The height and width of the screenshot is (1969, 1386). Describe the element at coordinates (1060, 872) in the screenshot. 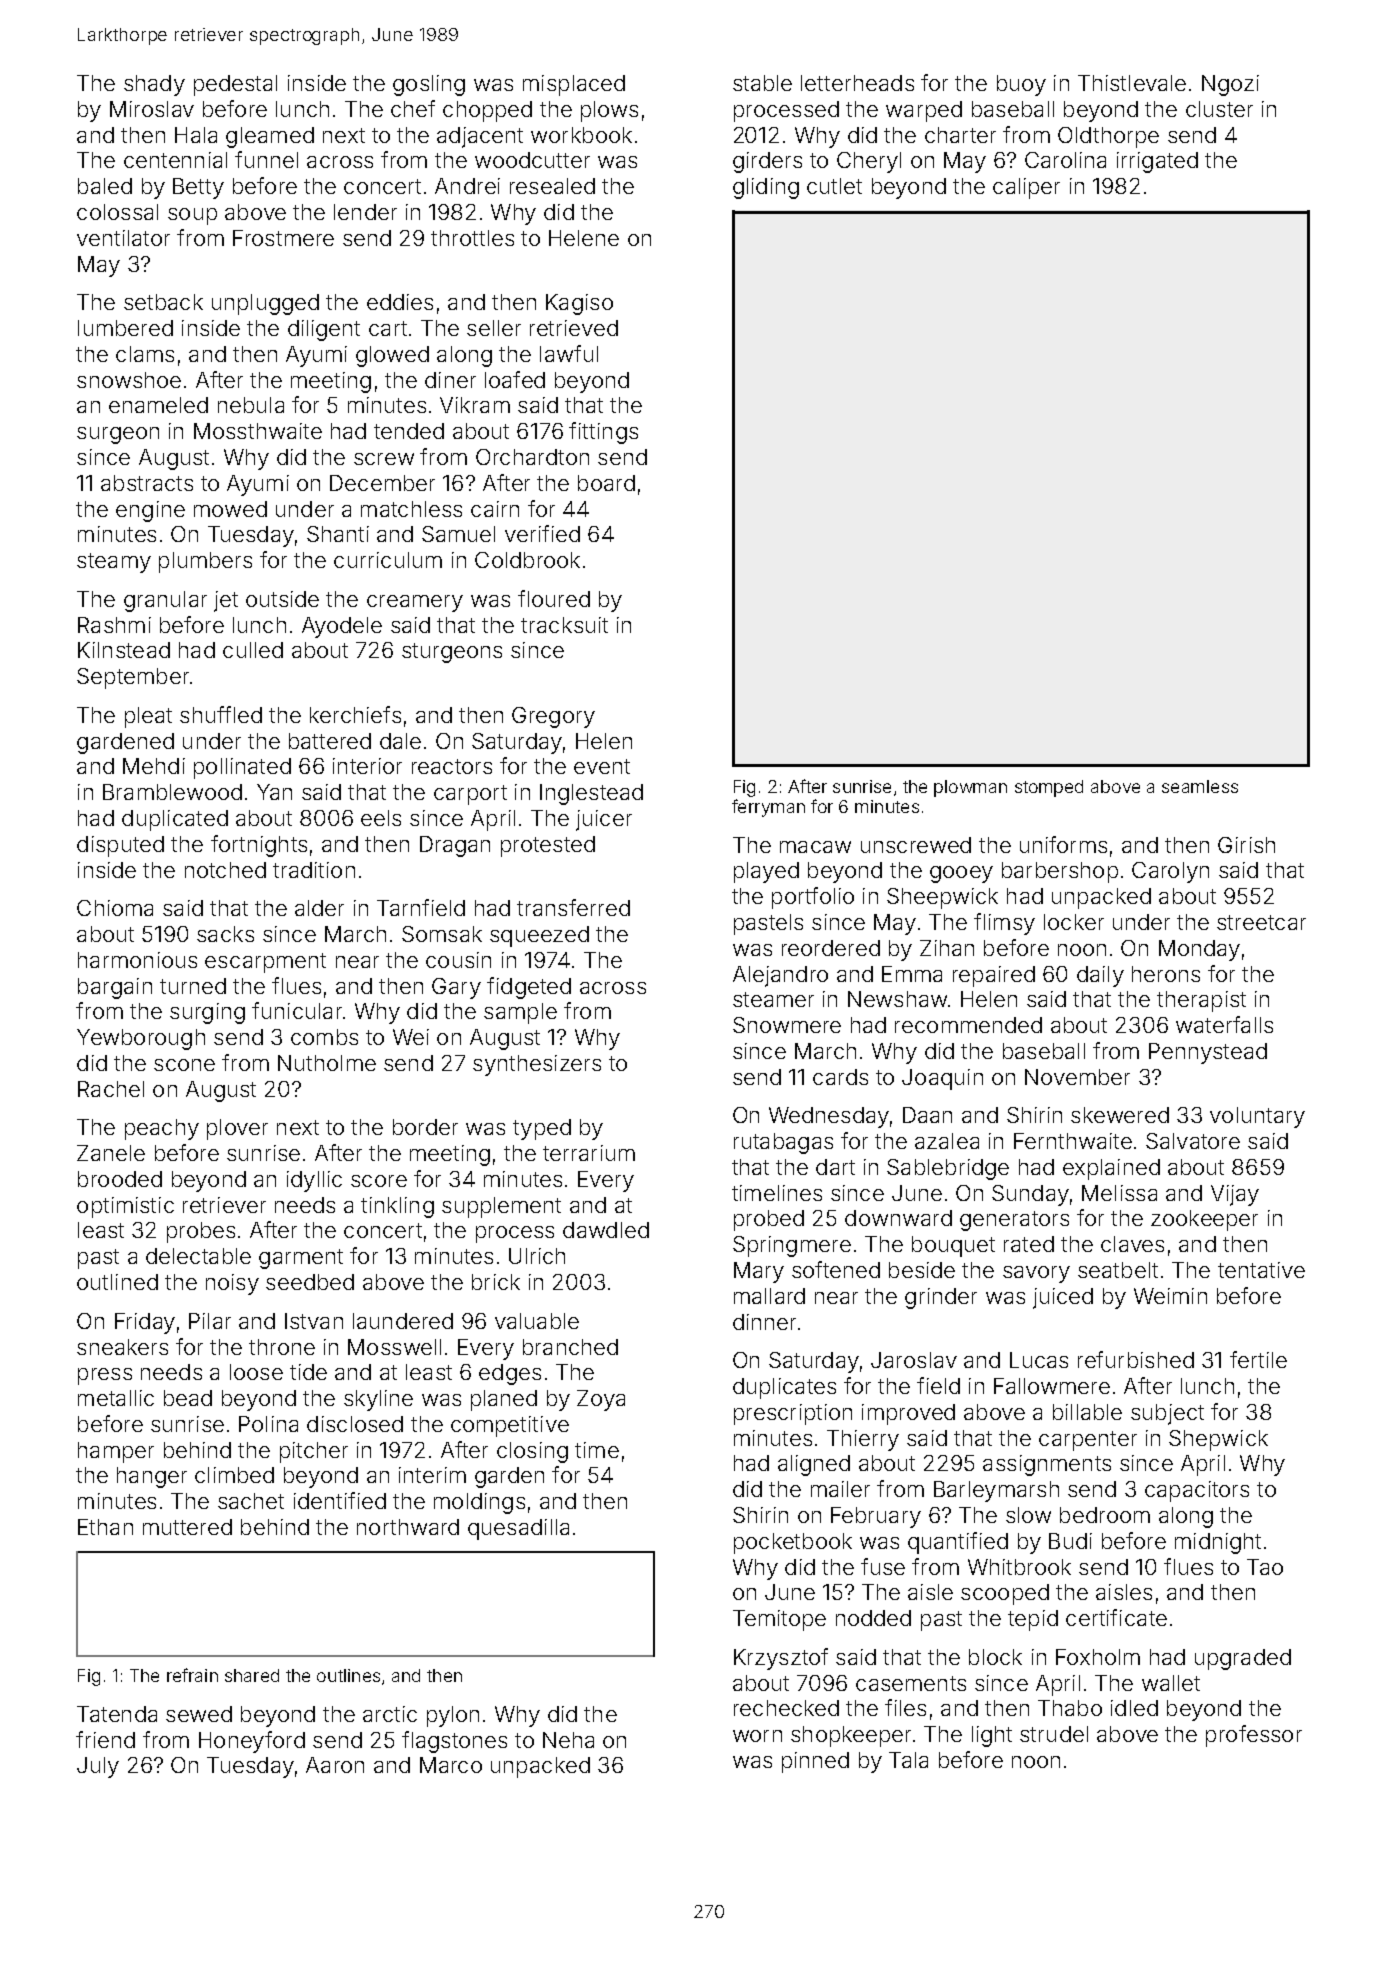

I see `barbershop` at that location.
